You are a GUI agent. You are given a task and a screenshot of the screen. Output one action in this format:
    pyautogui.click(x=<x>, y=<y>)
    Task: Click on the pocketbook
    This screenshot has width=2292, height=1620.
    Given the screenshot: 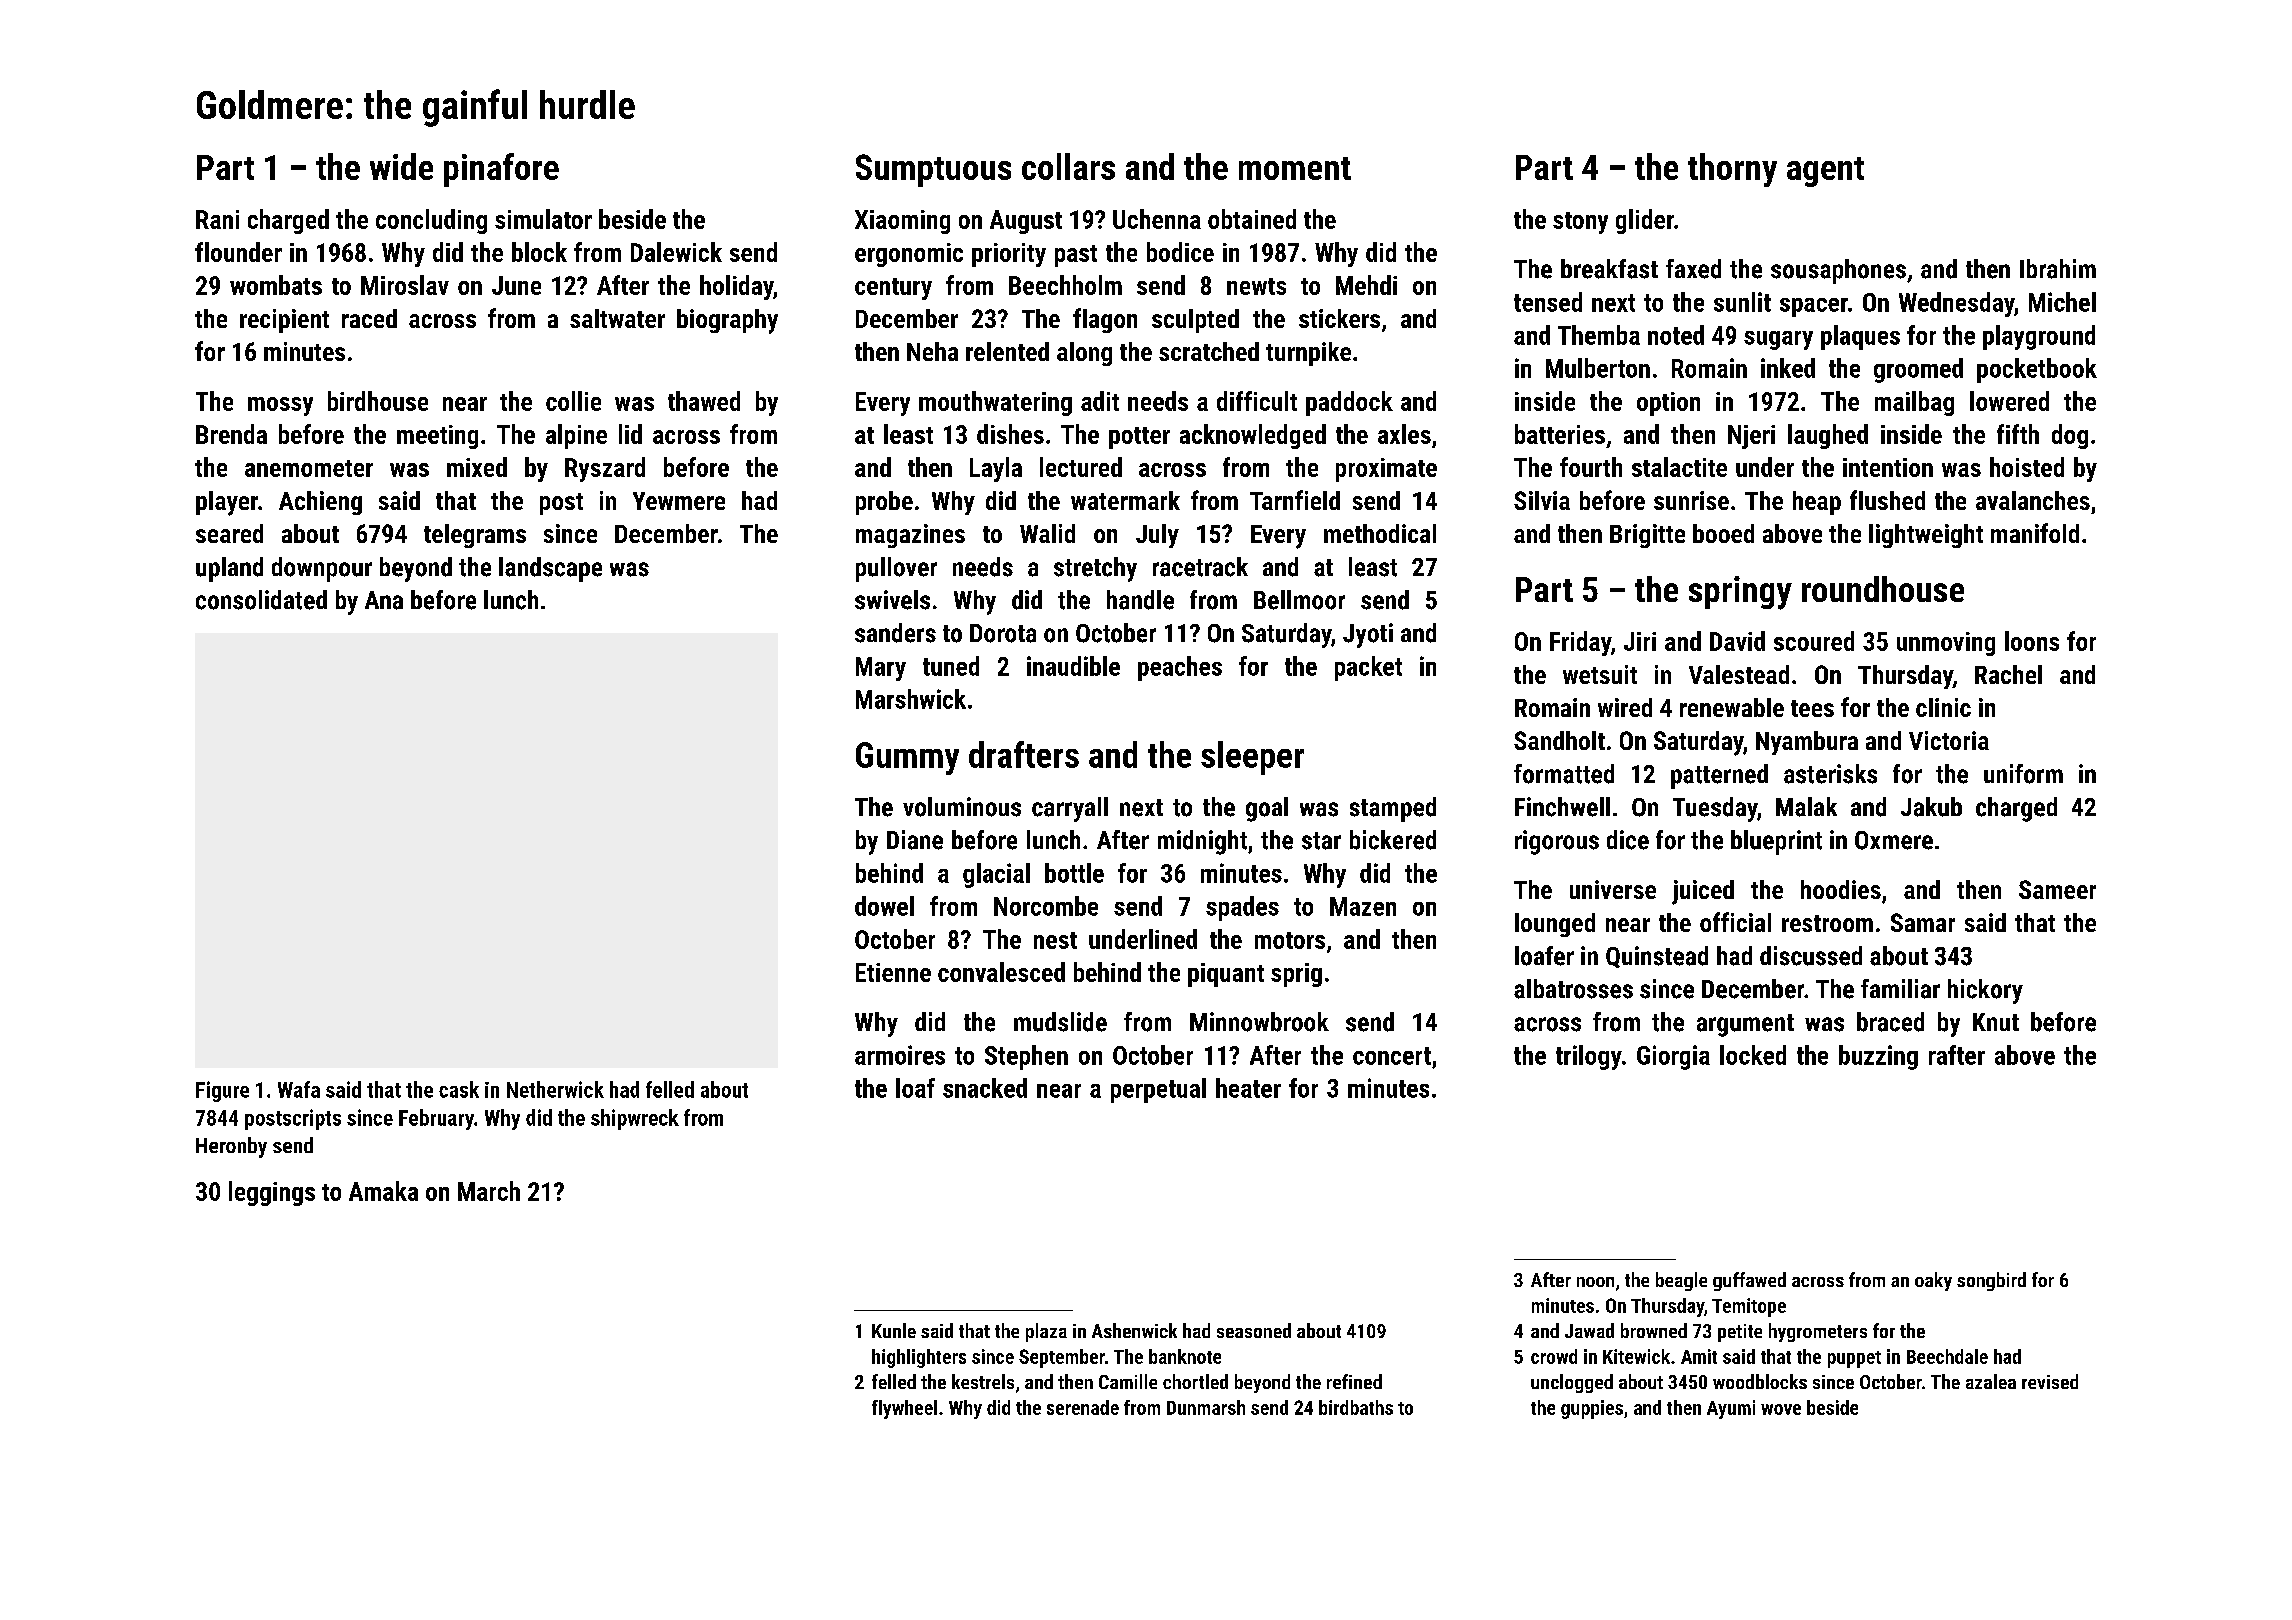 What is the action you would take?
    pyautogui.click(x=2037, y=370)
